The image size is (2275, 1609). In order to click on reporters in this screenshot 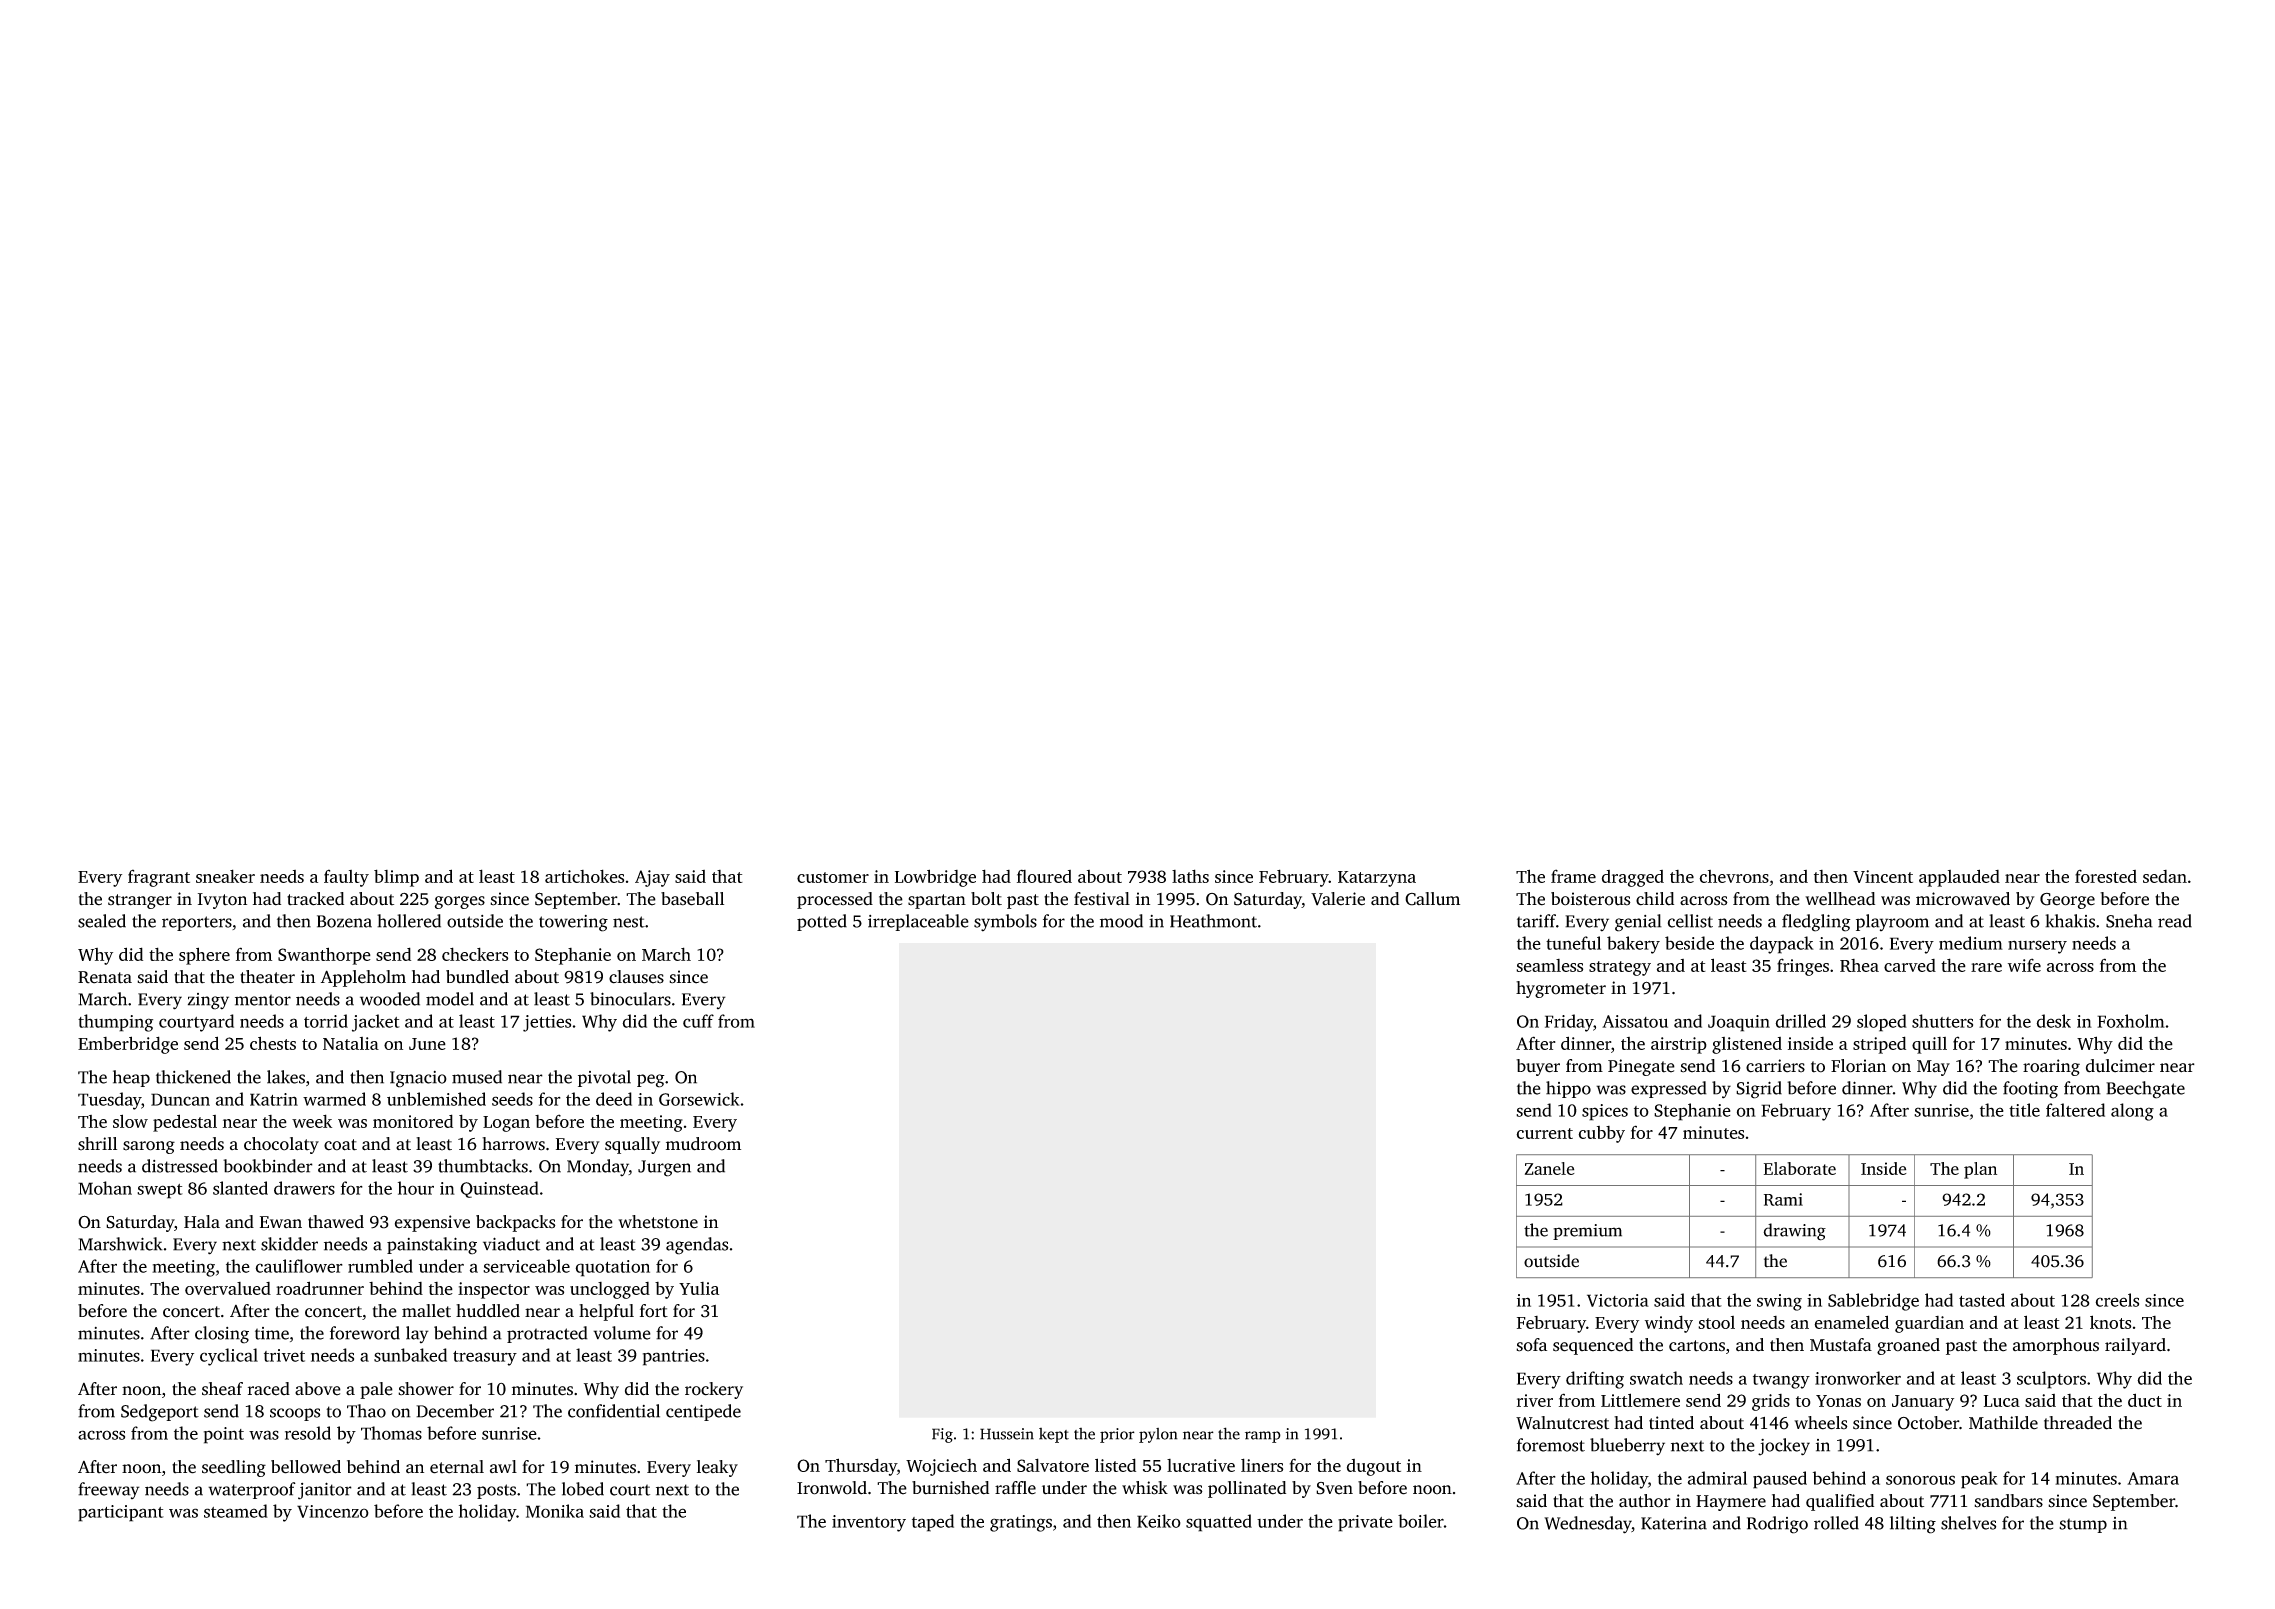, I will do `click(197, 923)`.
